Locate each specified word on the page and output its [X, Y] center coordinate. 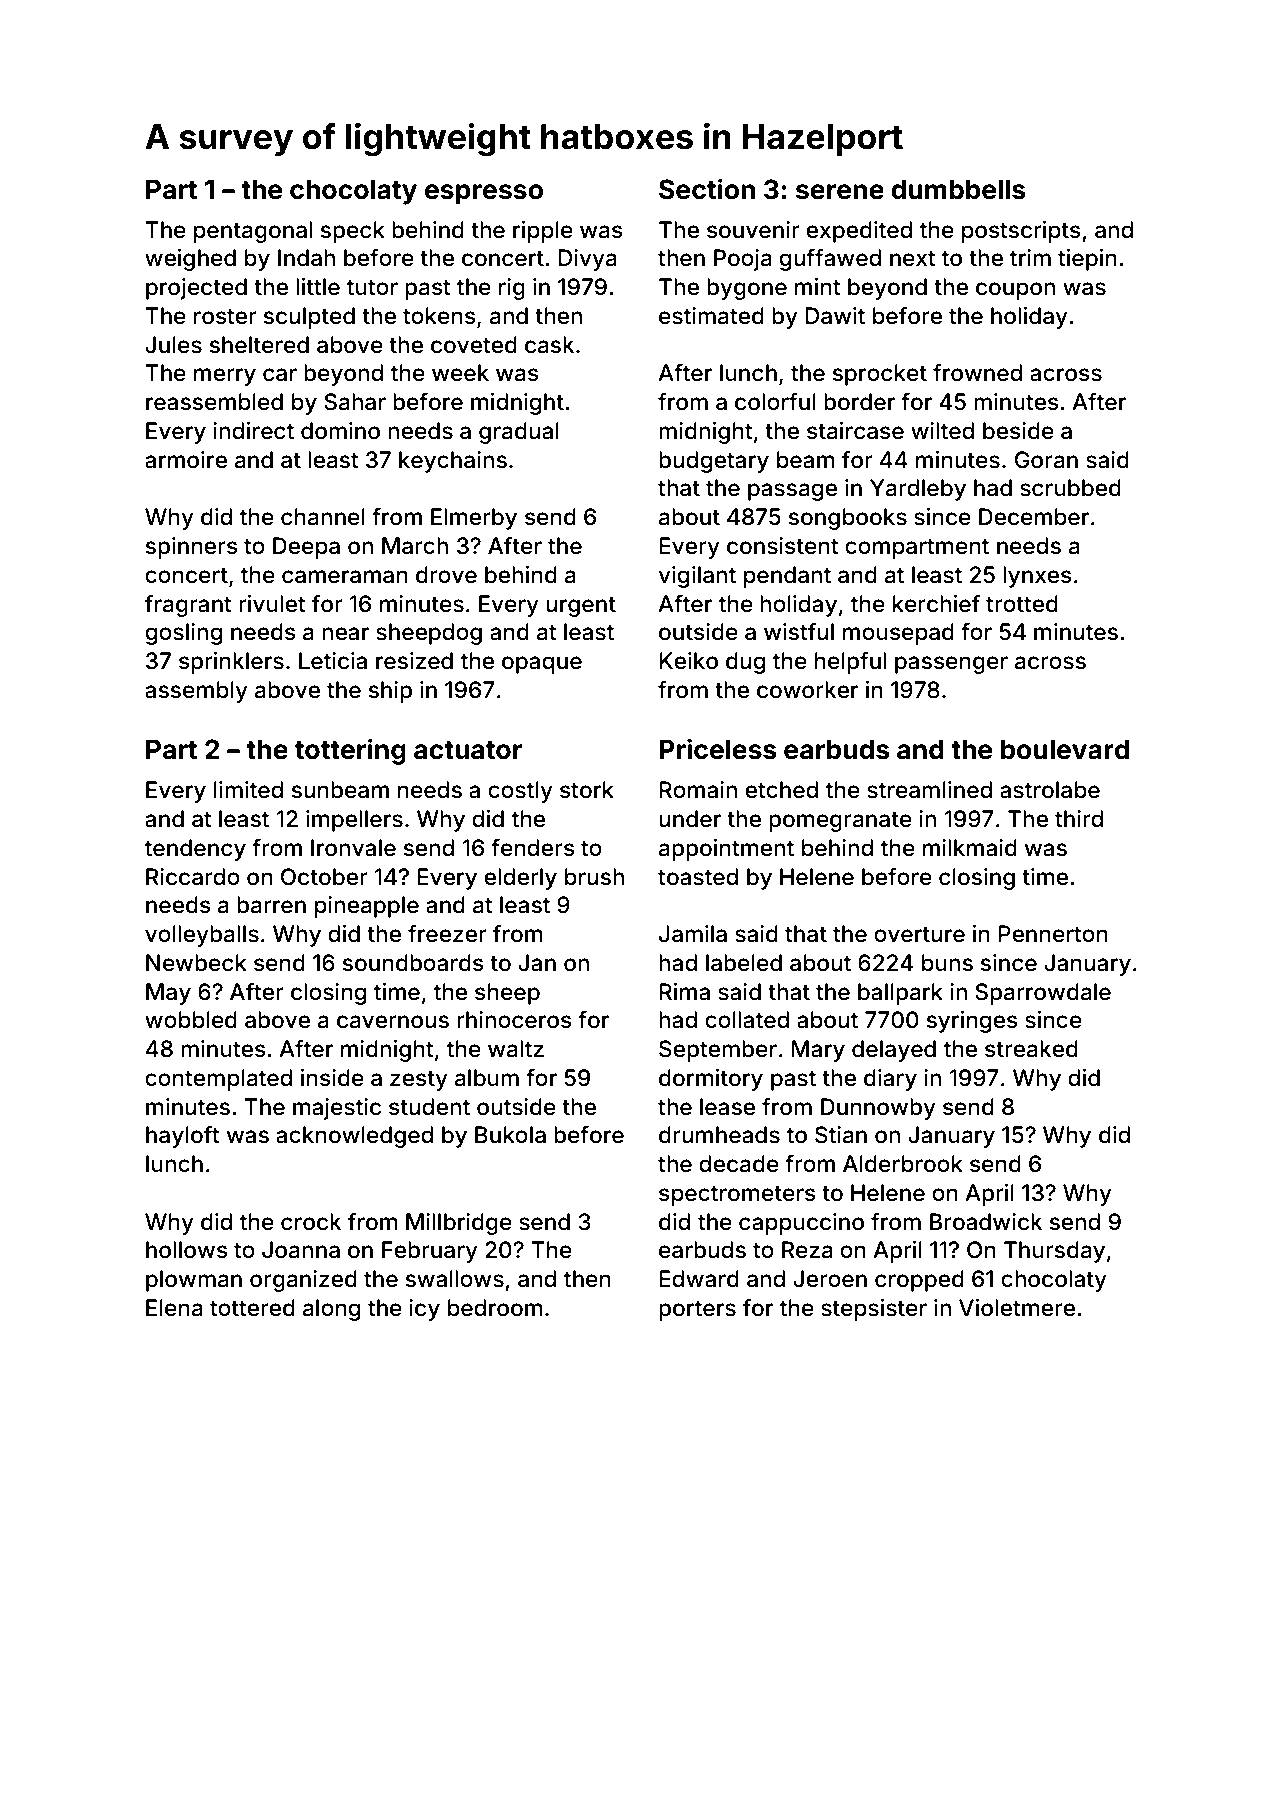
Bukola [510, 1135]
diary [890, 1080]
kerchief [936, 604]
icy [424, 1310]
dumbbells [958, 189]
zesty [419, 1080]
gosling [183, 634]
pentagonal [253, 232]
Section [707, 189]
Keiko [688, 661]
